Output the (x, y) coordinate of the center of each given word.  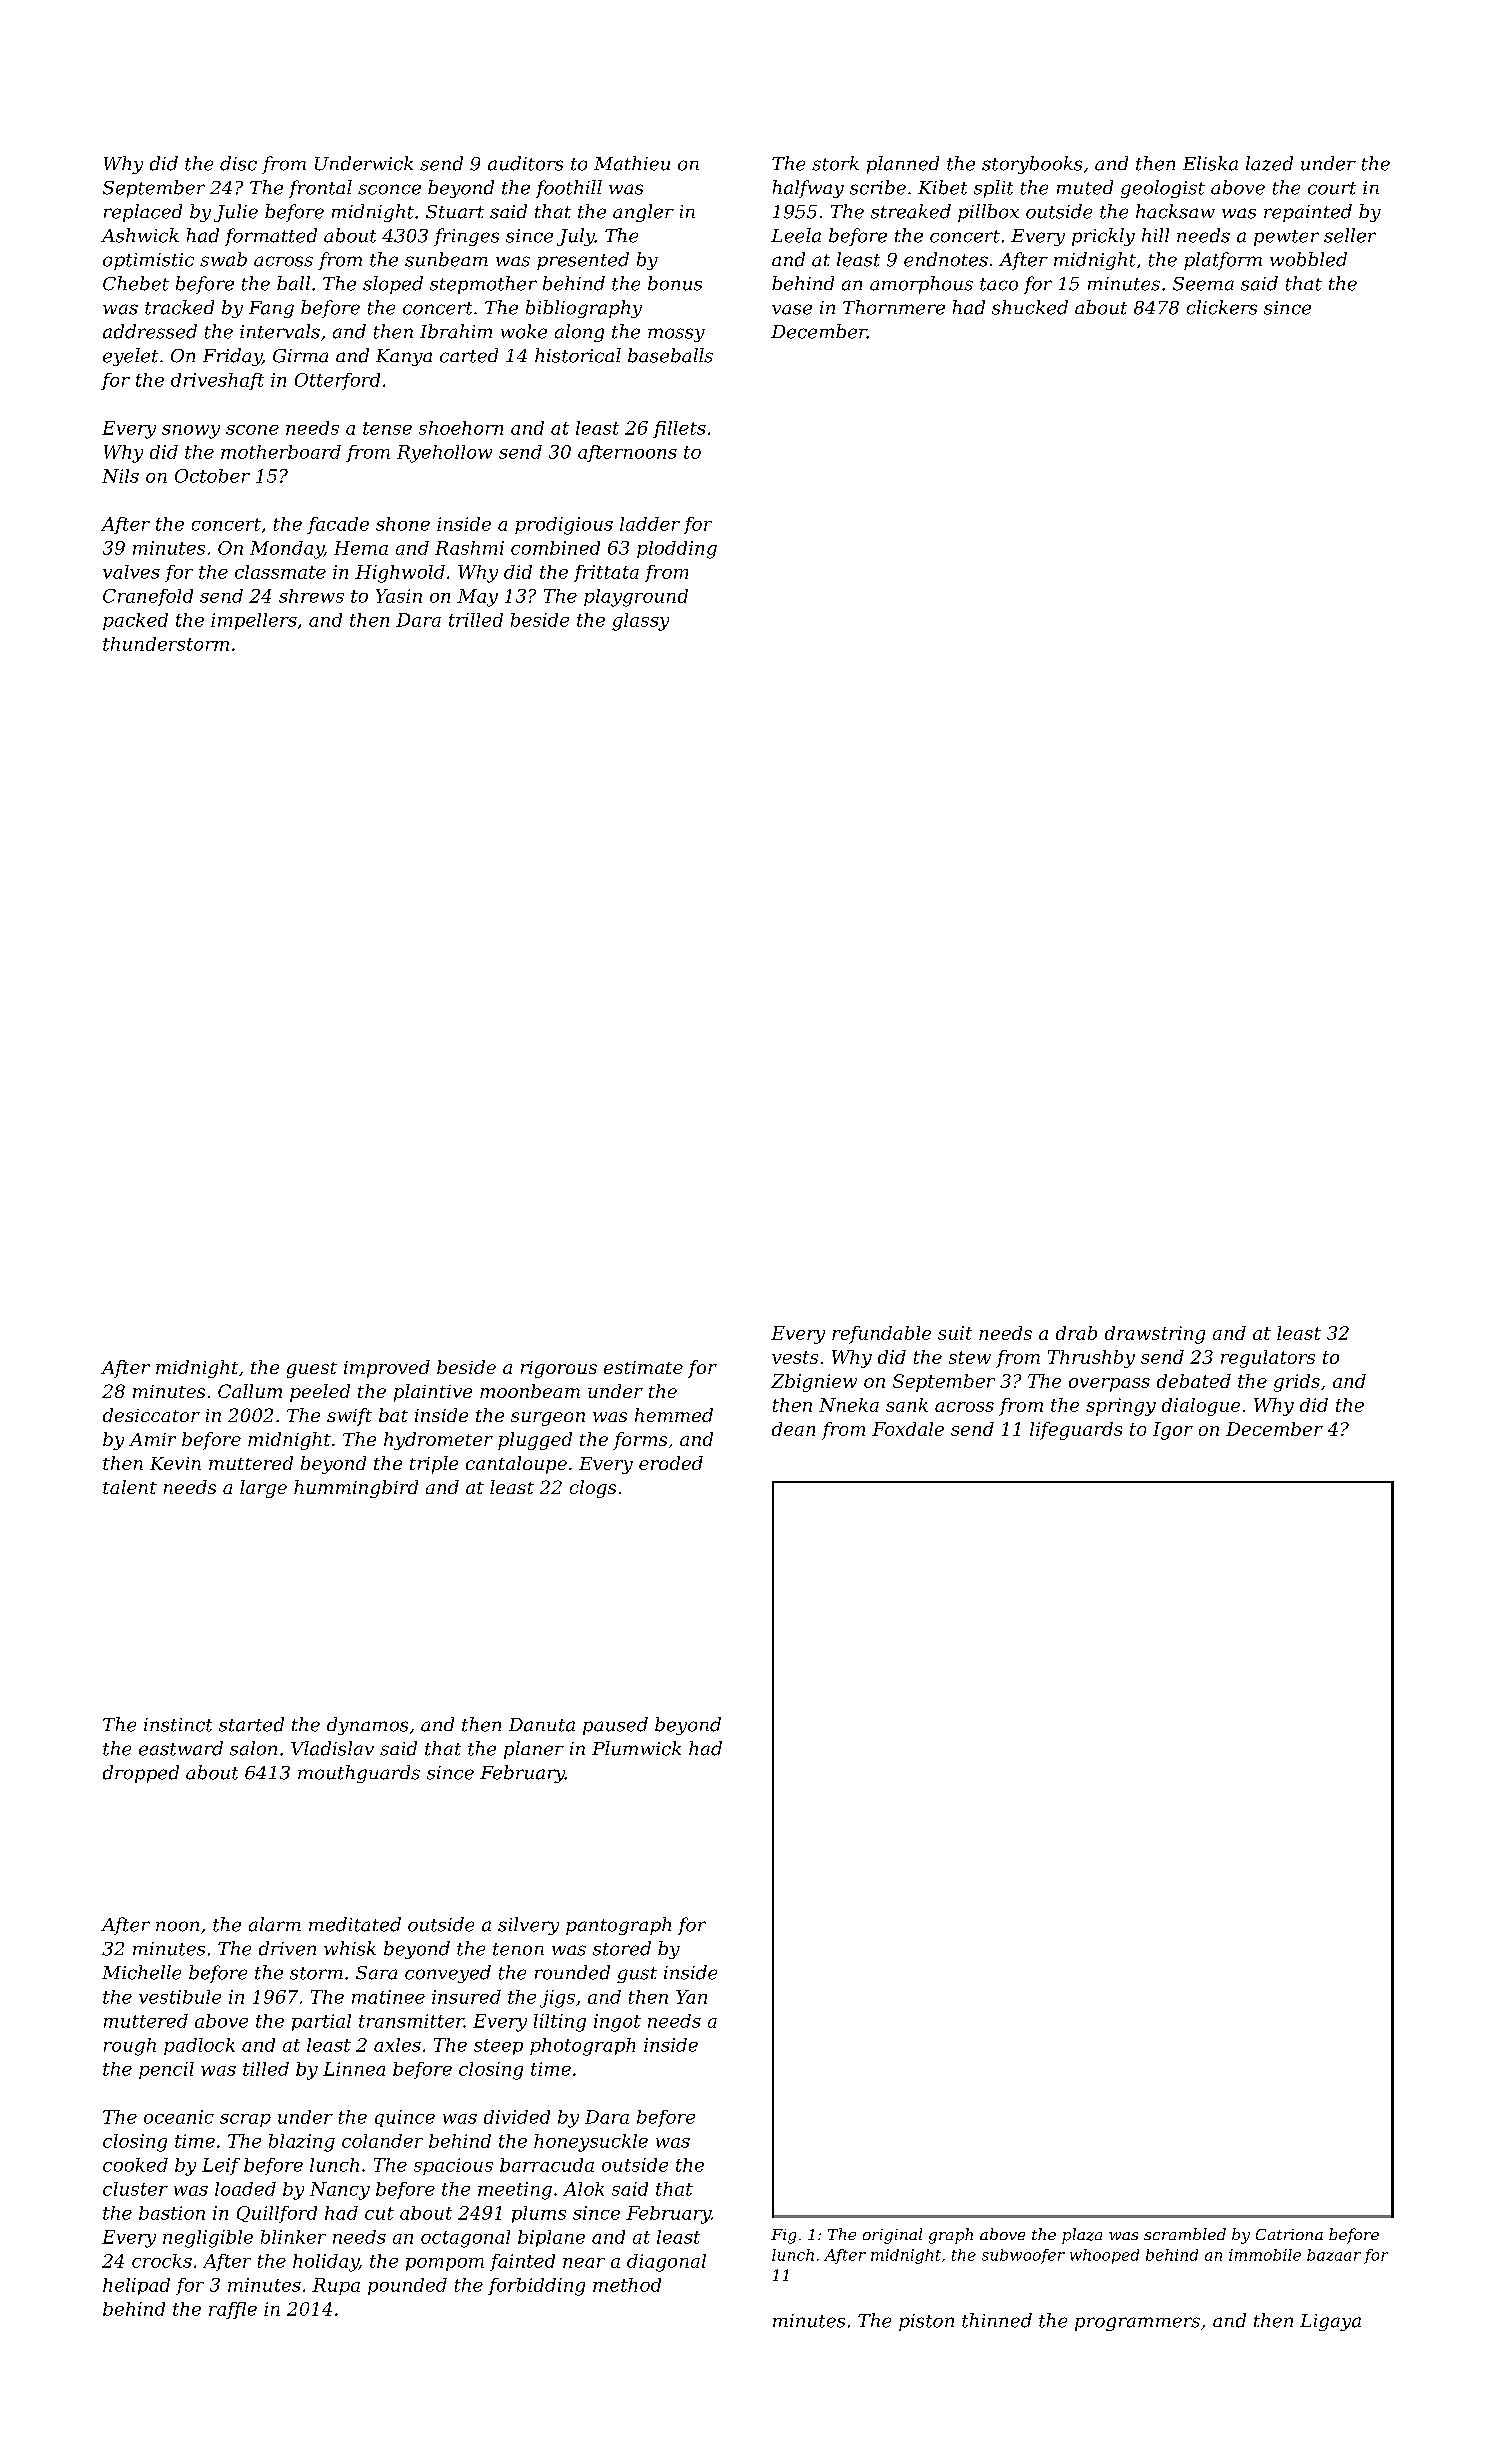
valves (131, 572)
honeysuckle (591, 2143)
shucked (1030, 307)
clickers (1222, 307)
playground (636, 598)
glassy (640, 622)
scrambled (1185, 2234)
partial (321, 2022)
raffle (233, 2310)
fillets (679, 429)
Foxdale (908, 1429)
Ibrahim (456, 331)
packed (135, 621)
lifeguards (1076, 1431)
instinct (178, 1725)
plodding (677, 550)
